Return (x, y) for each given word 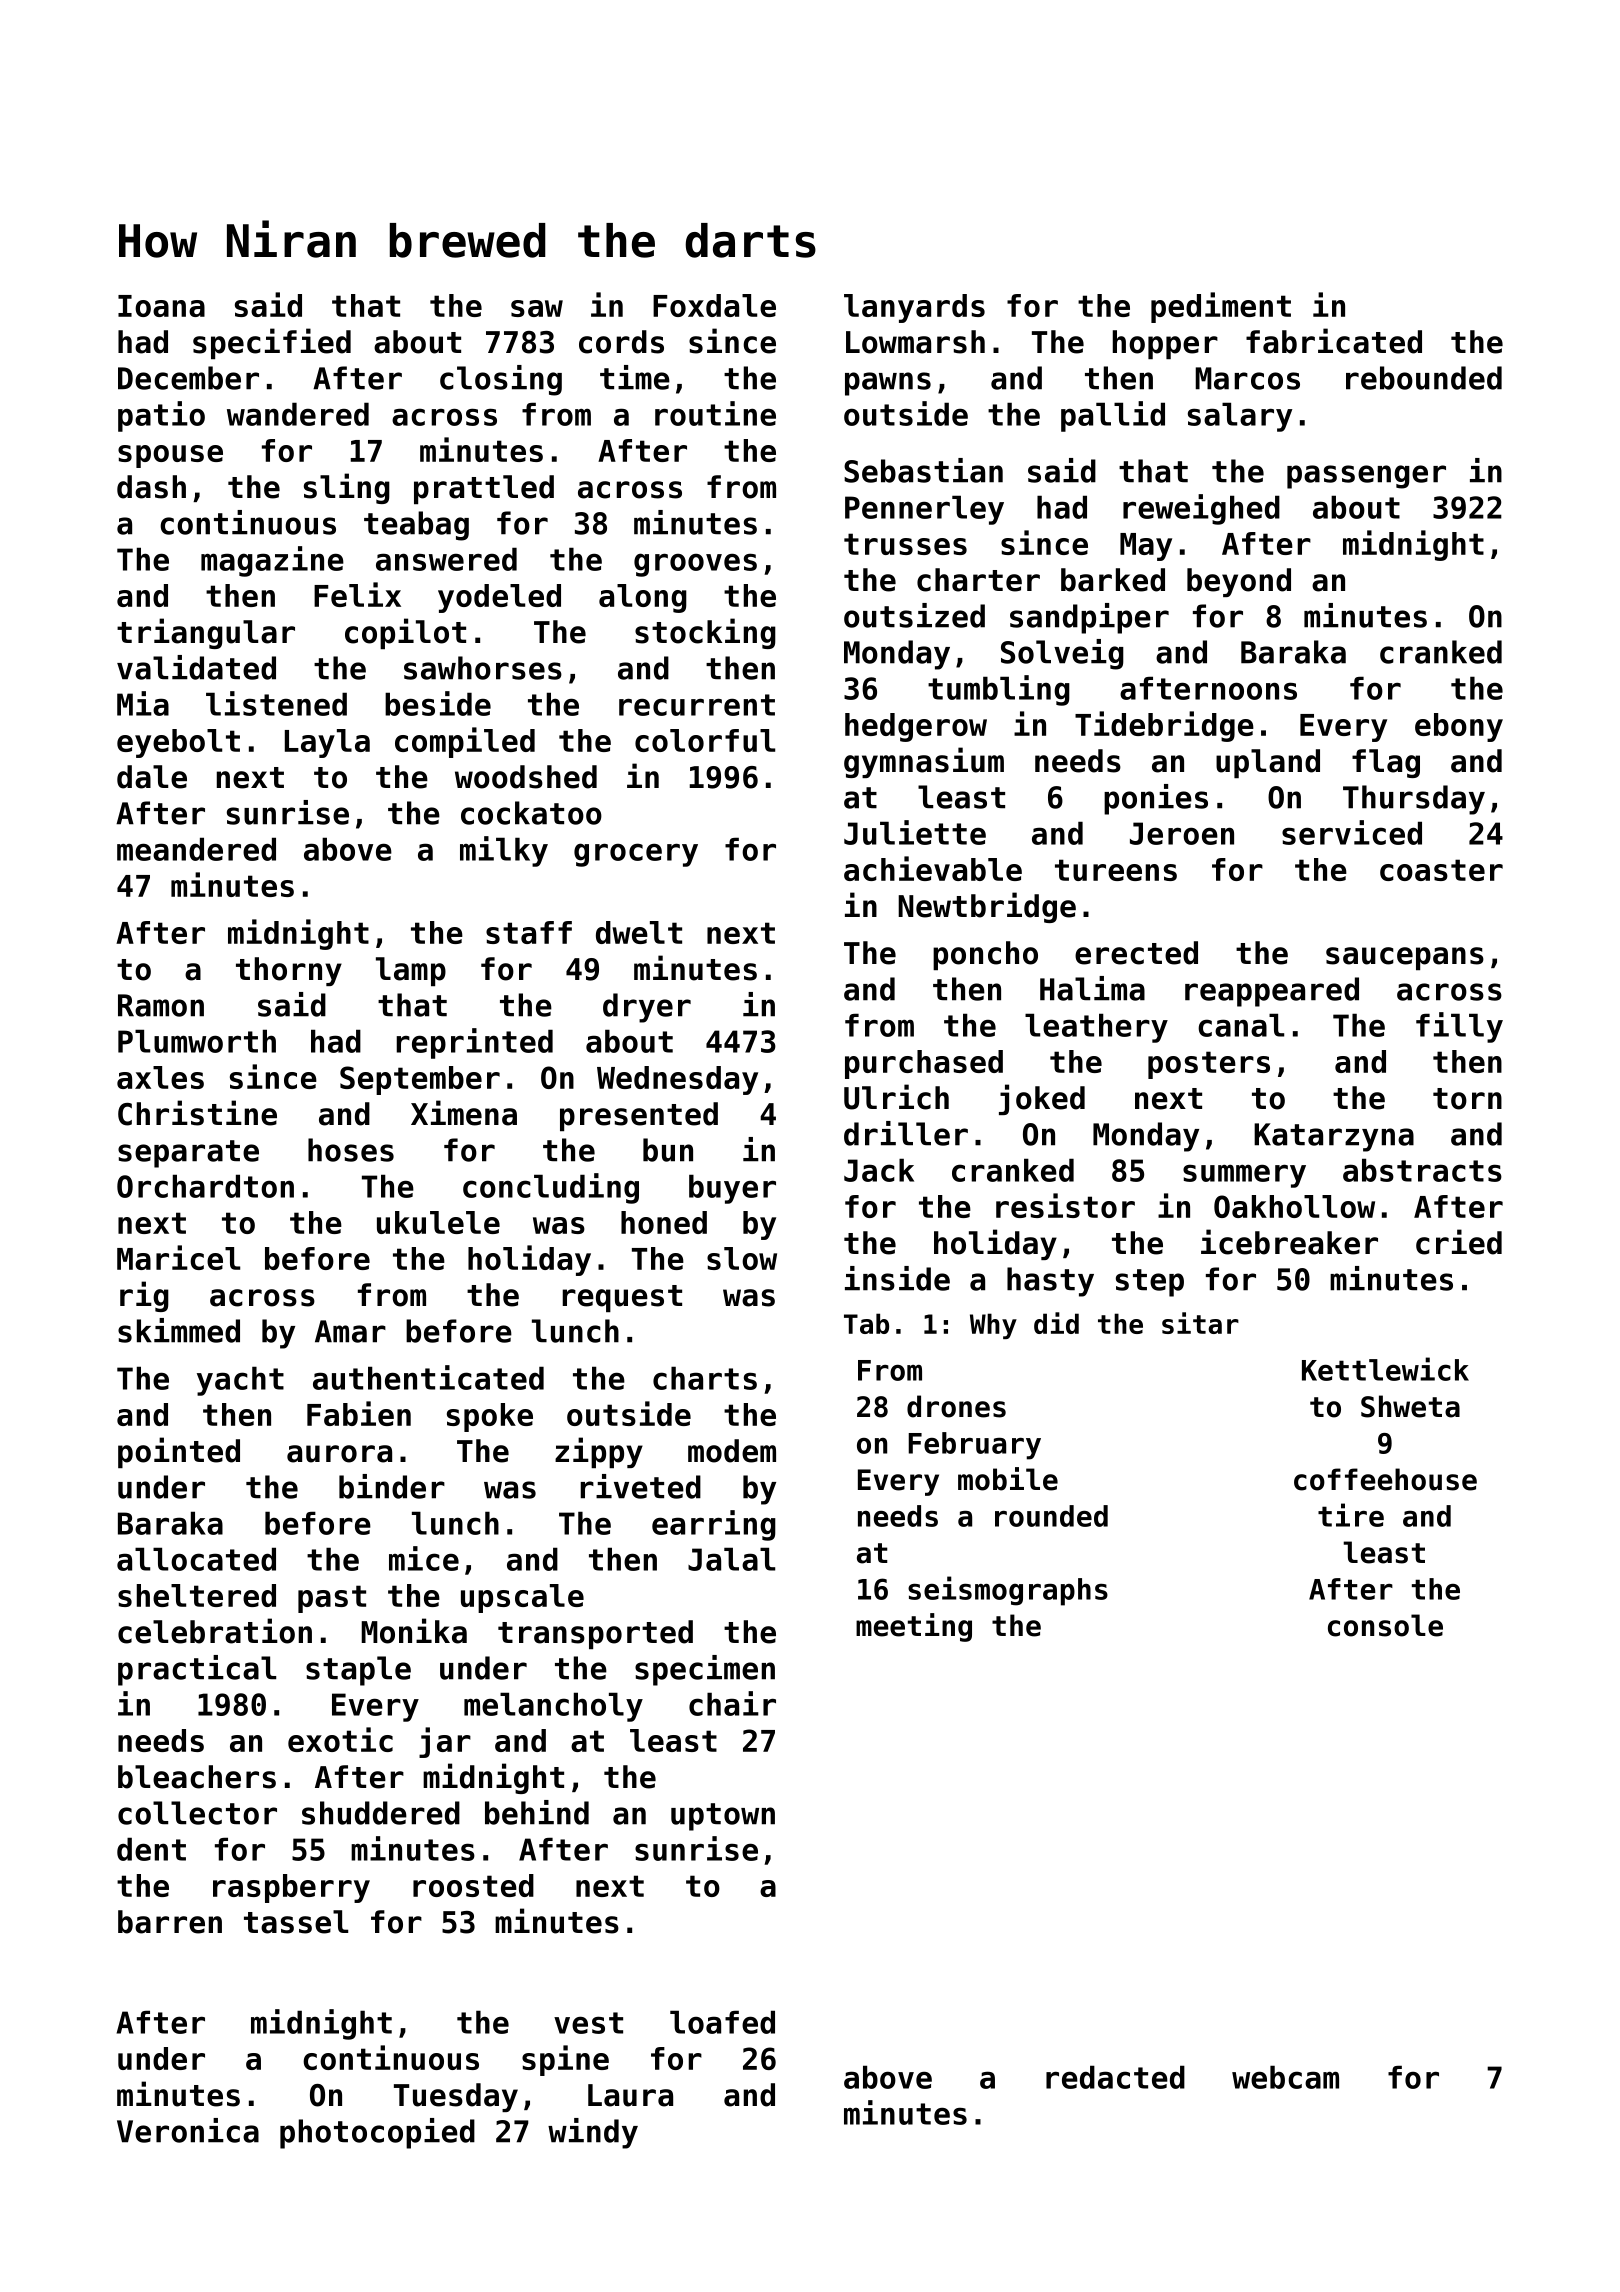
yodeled (499, 598)
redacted (1115, 2077)
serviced (1352, 832)
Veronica (188, 2130)
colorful (705, 740)
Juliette (915, 832)
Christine (197, 1113)
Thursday (1414, 800)
